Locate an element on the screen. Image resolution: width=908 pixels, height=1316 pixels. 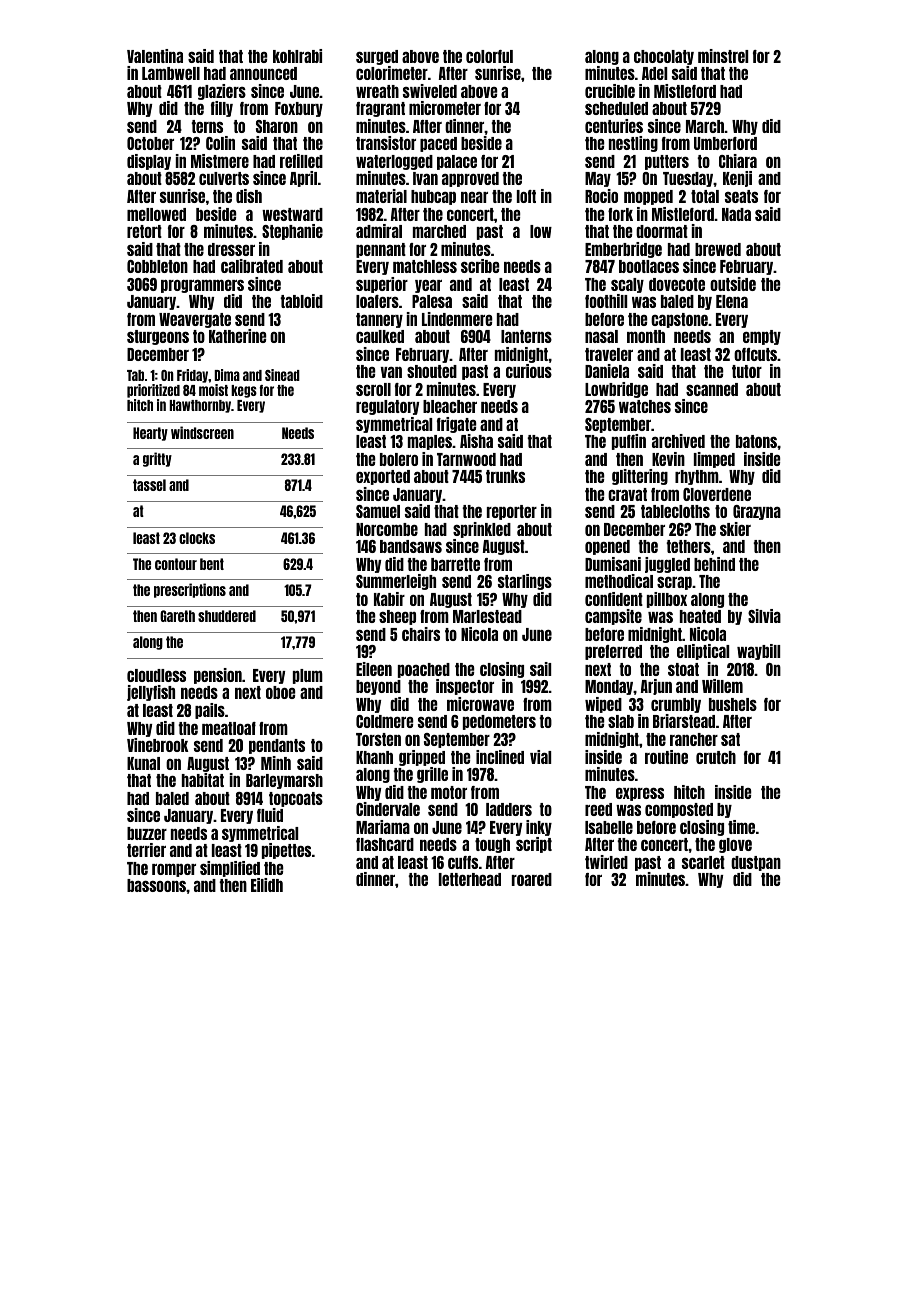
letterhead is located at coordinates (470, 879).
